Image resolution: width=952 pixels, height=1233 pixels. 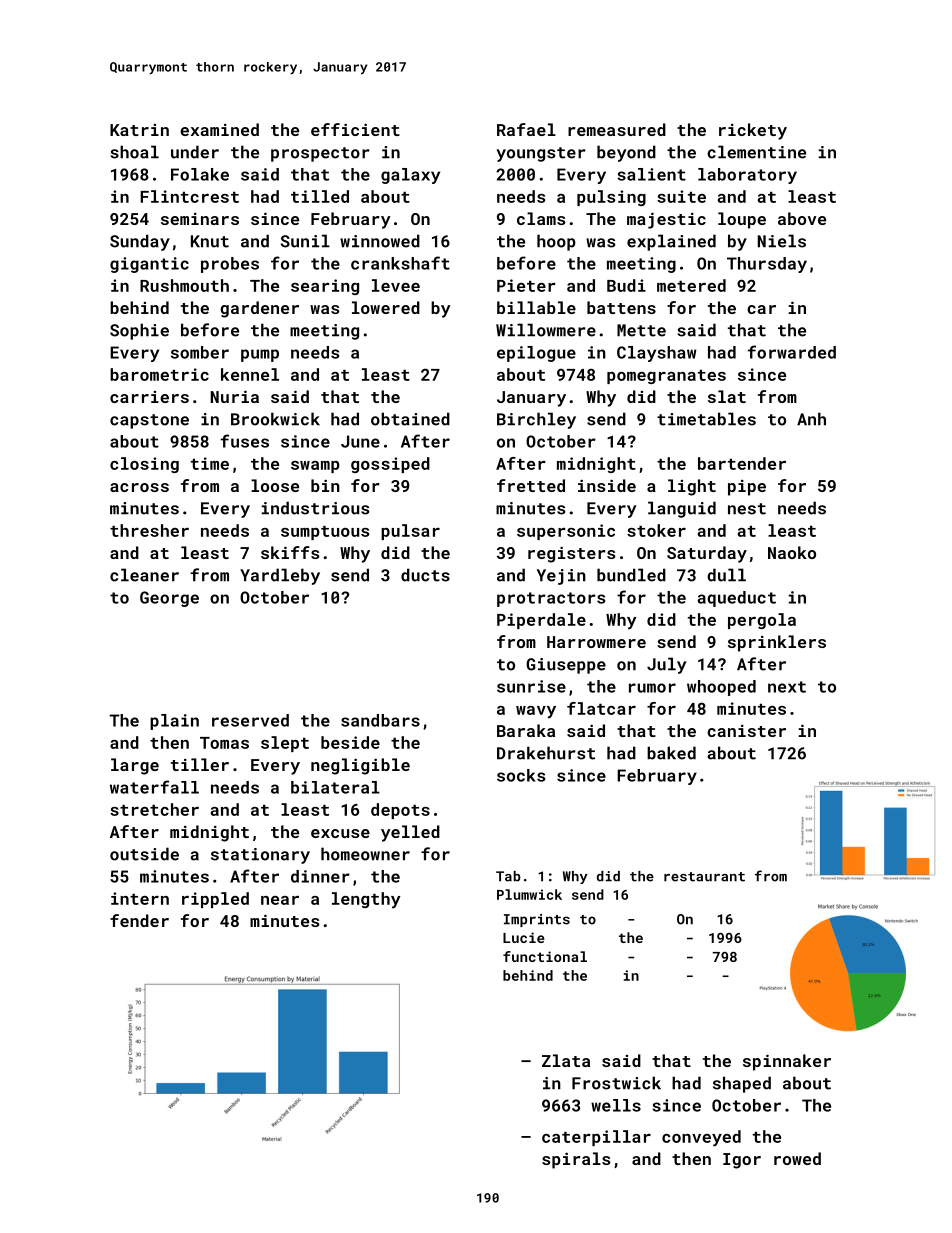 I want to click on Tomas, so click(x=224, y=743).
